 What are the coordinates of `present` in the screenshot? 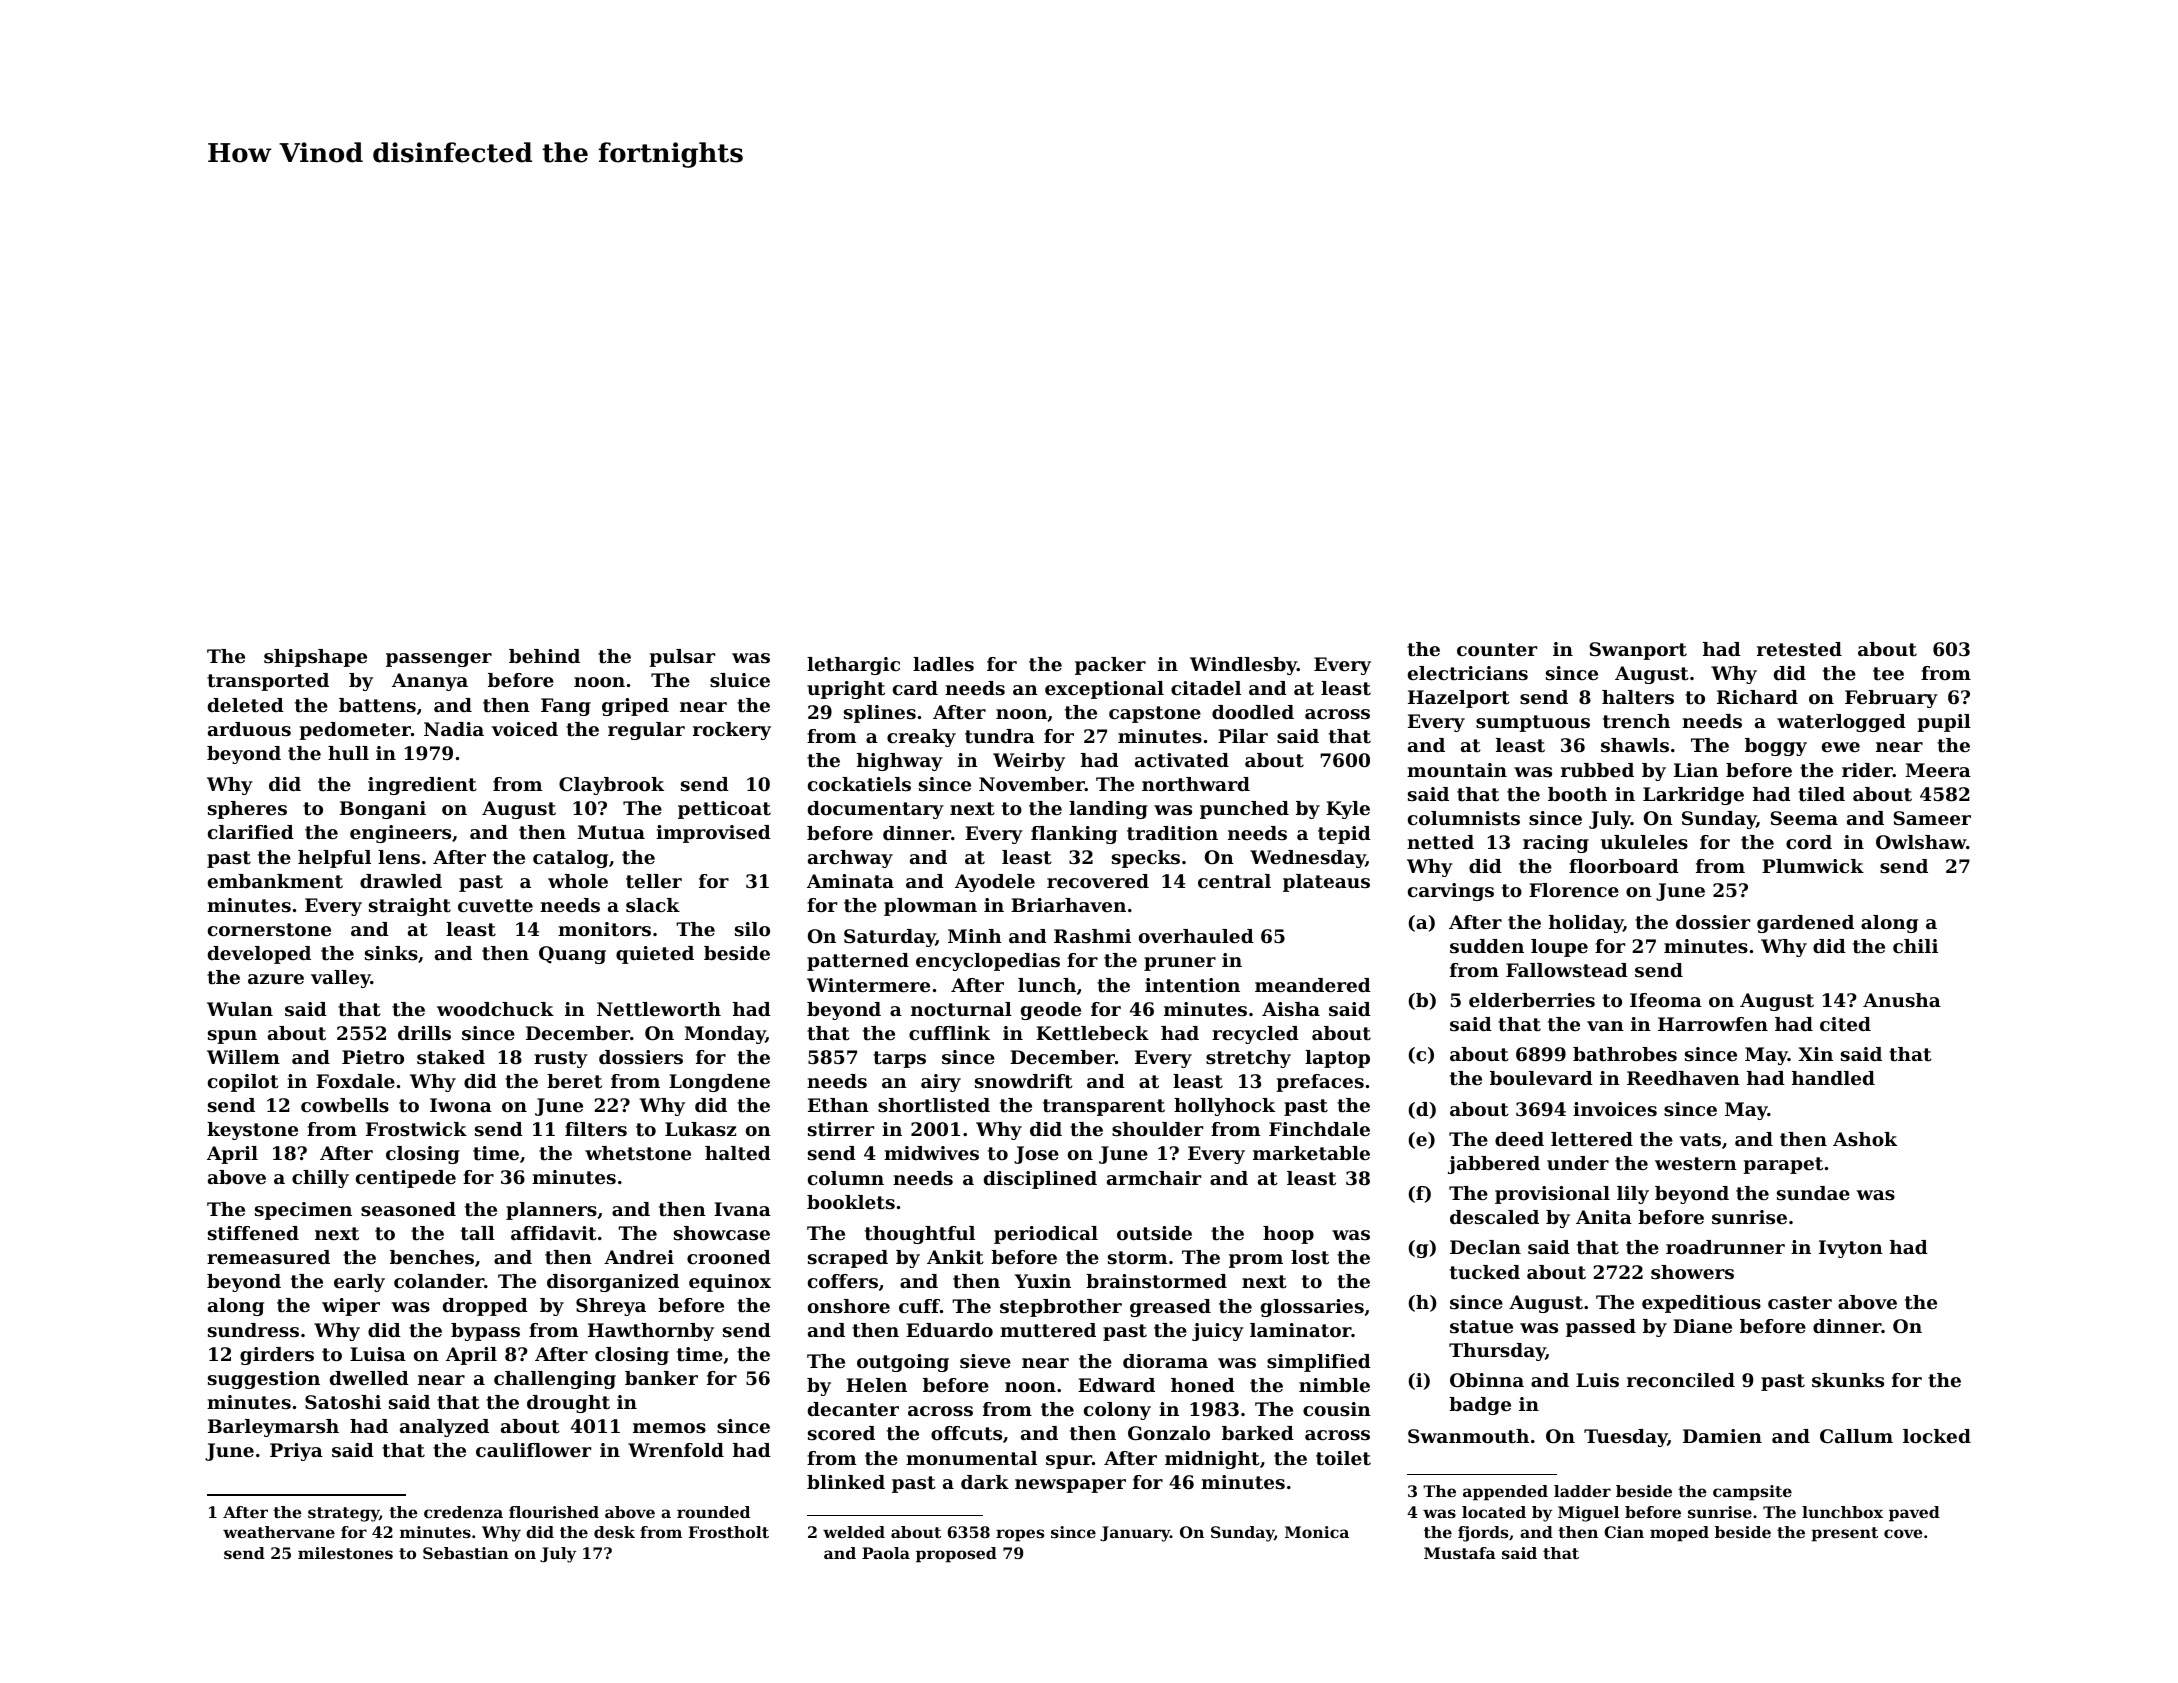 It's located at (1844, 1534).
